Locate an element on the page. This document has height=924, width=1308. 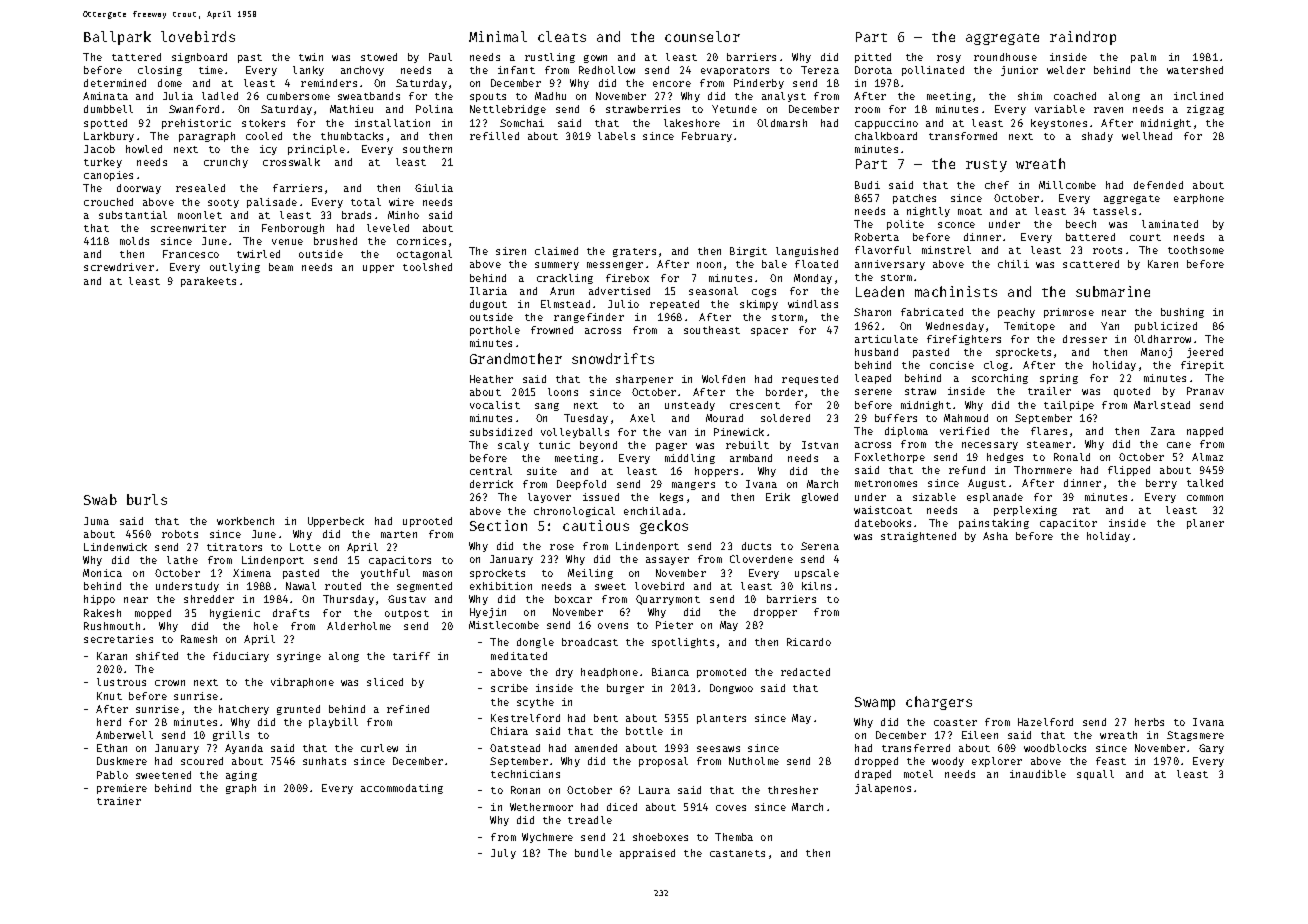
Minimal is located at coordinates (498, 36).
